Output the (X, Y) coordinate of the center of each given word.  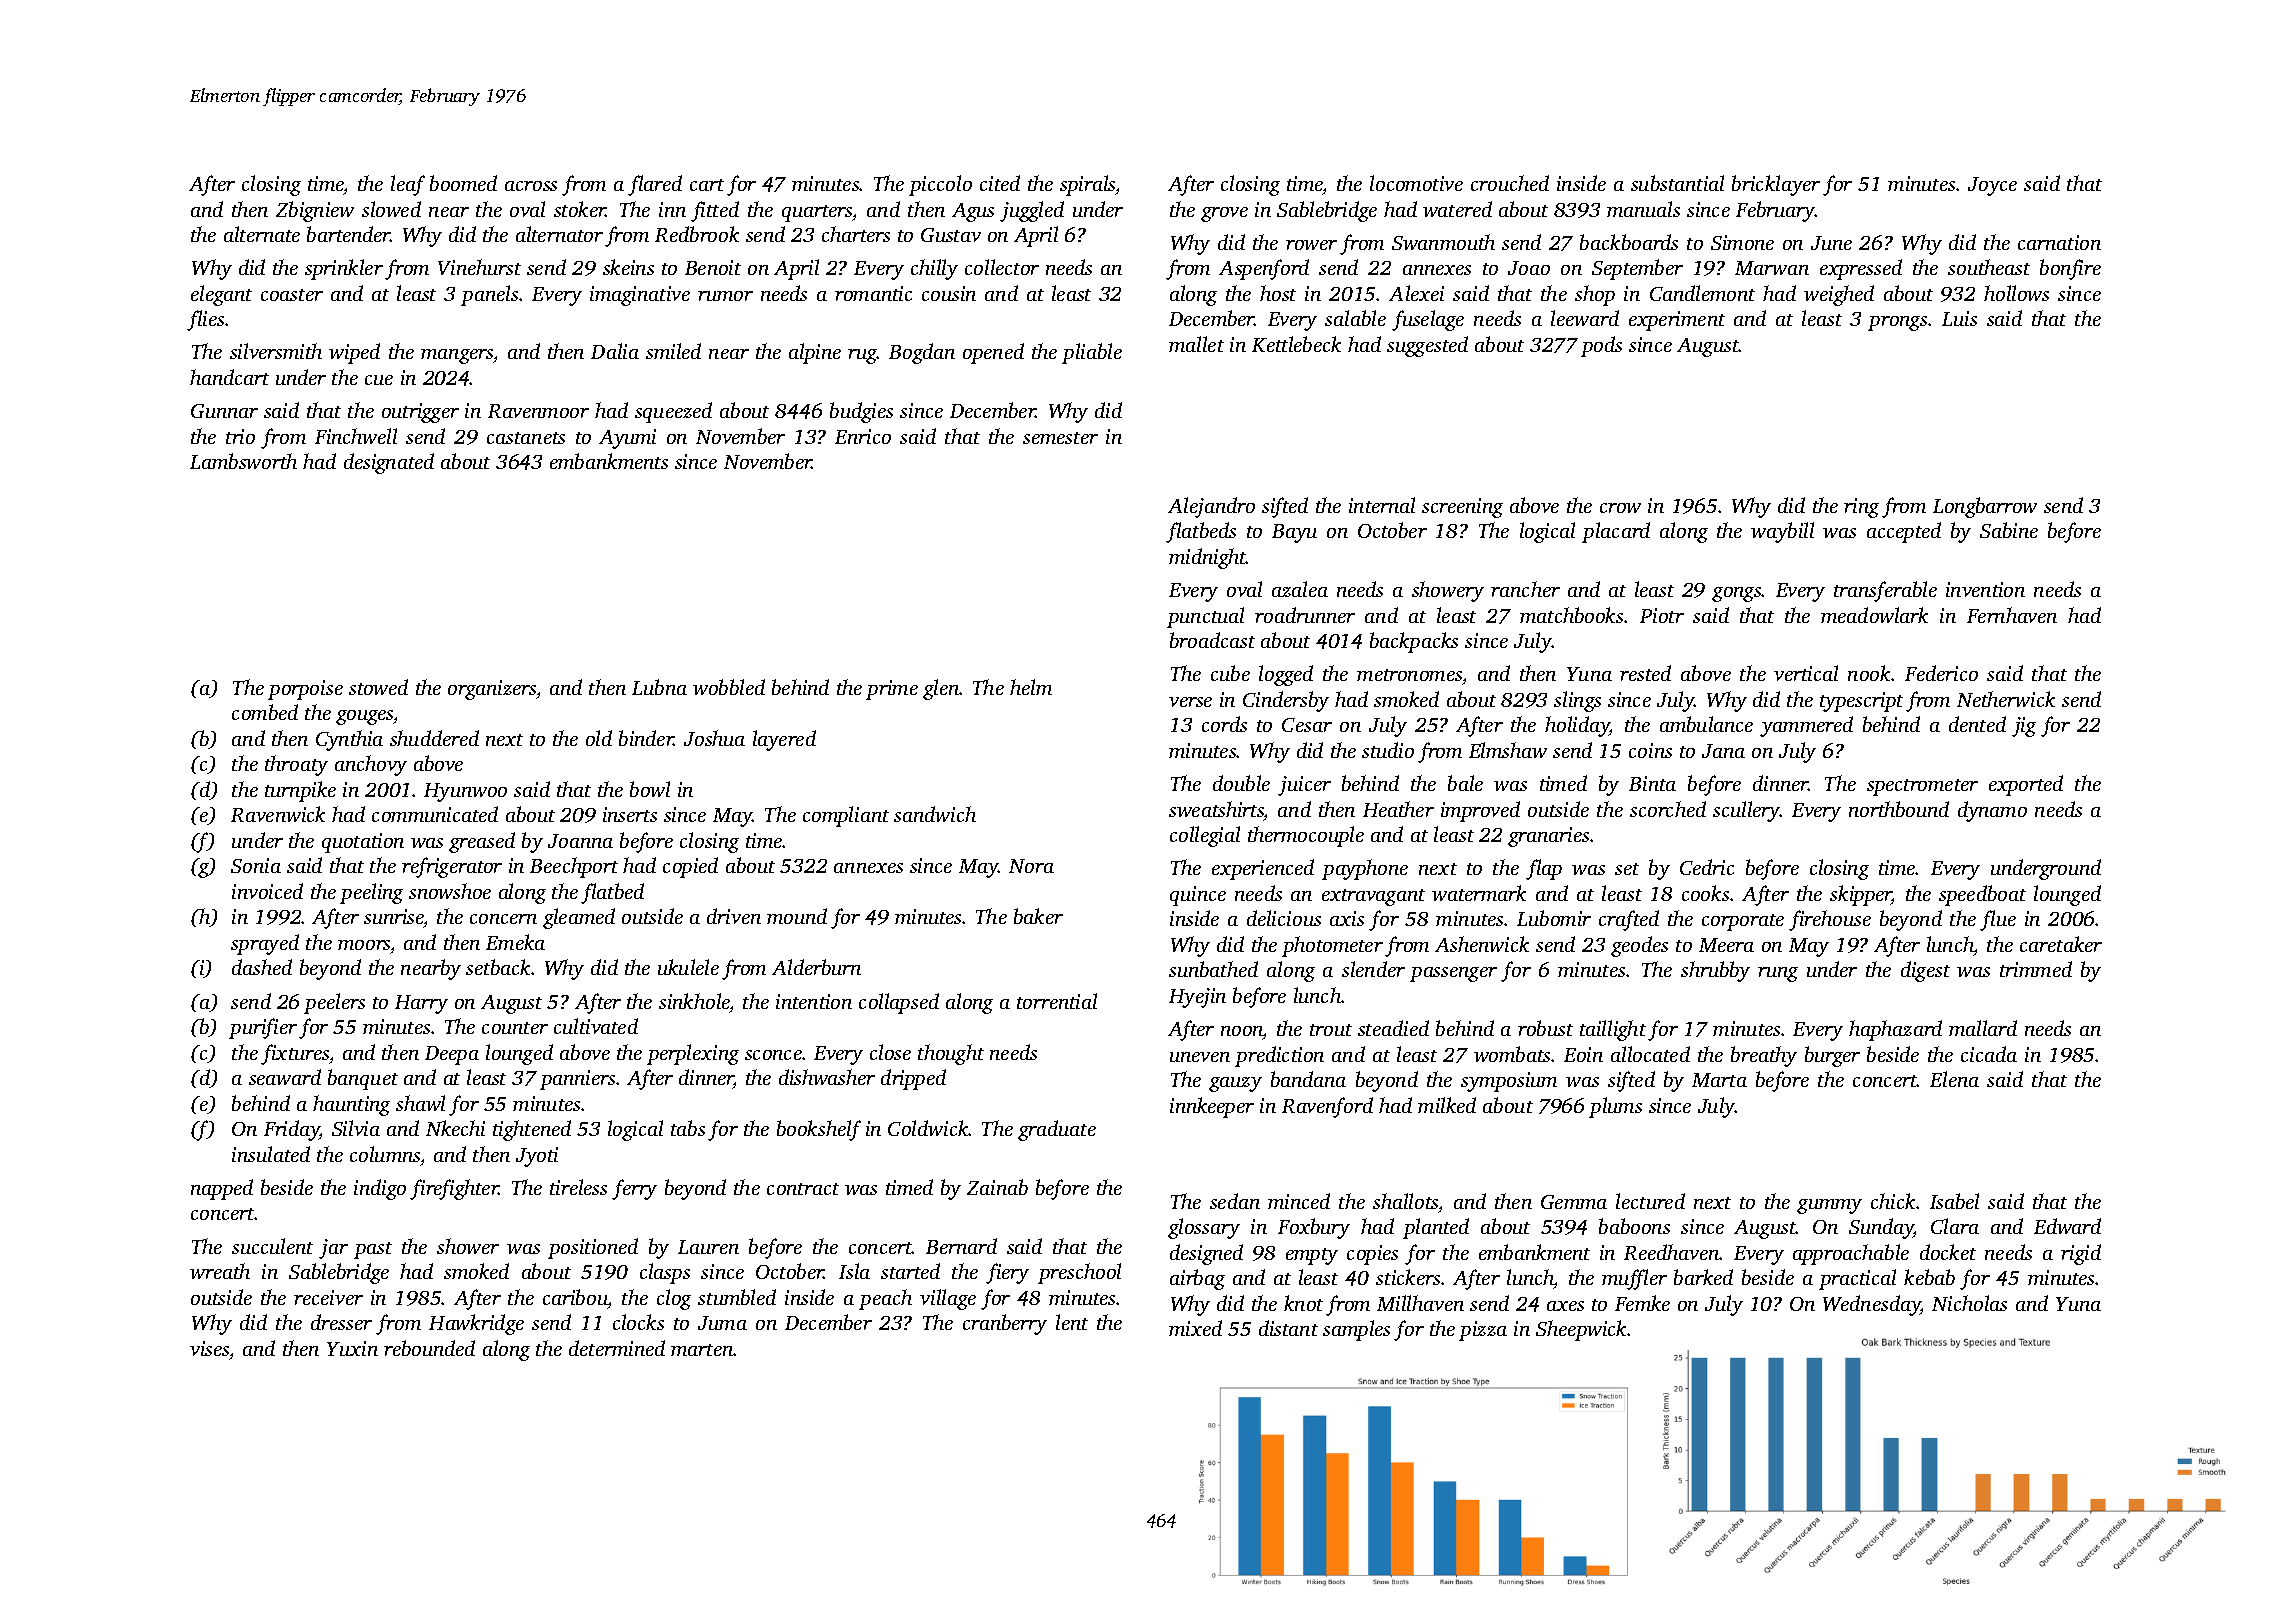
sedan (1235, 1201)
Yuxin (352, 1348)
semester (1060, 438)
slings (1577, 701)
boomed (463, 183)
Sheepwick (1582, 1330)
